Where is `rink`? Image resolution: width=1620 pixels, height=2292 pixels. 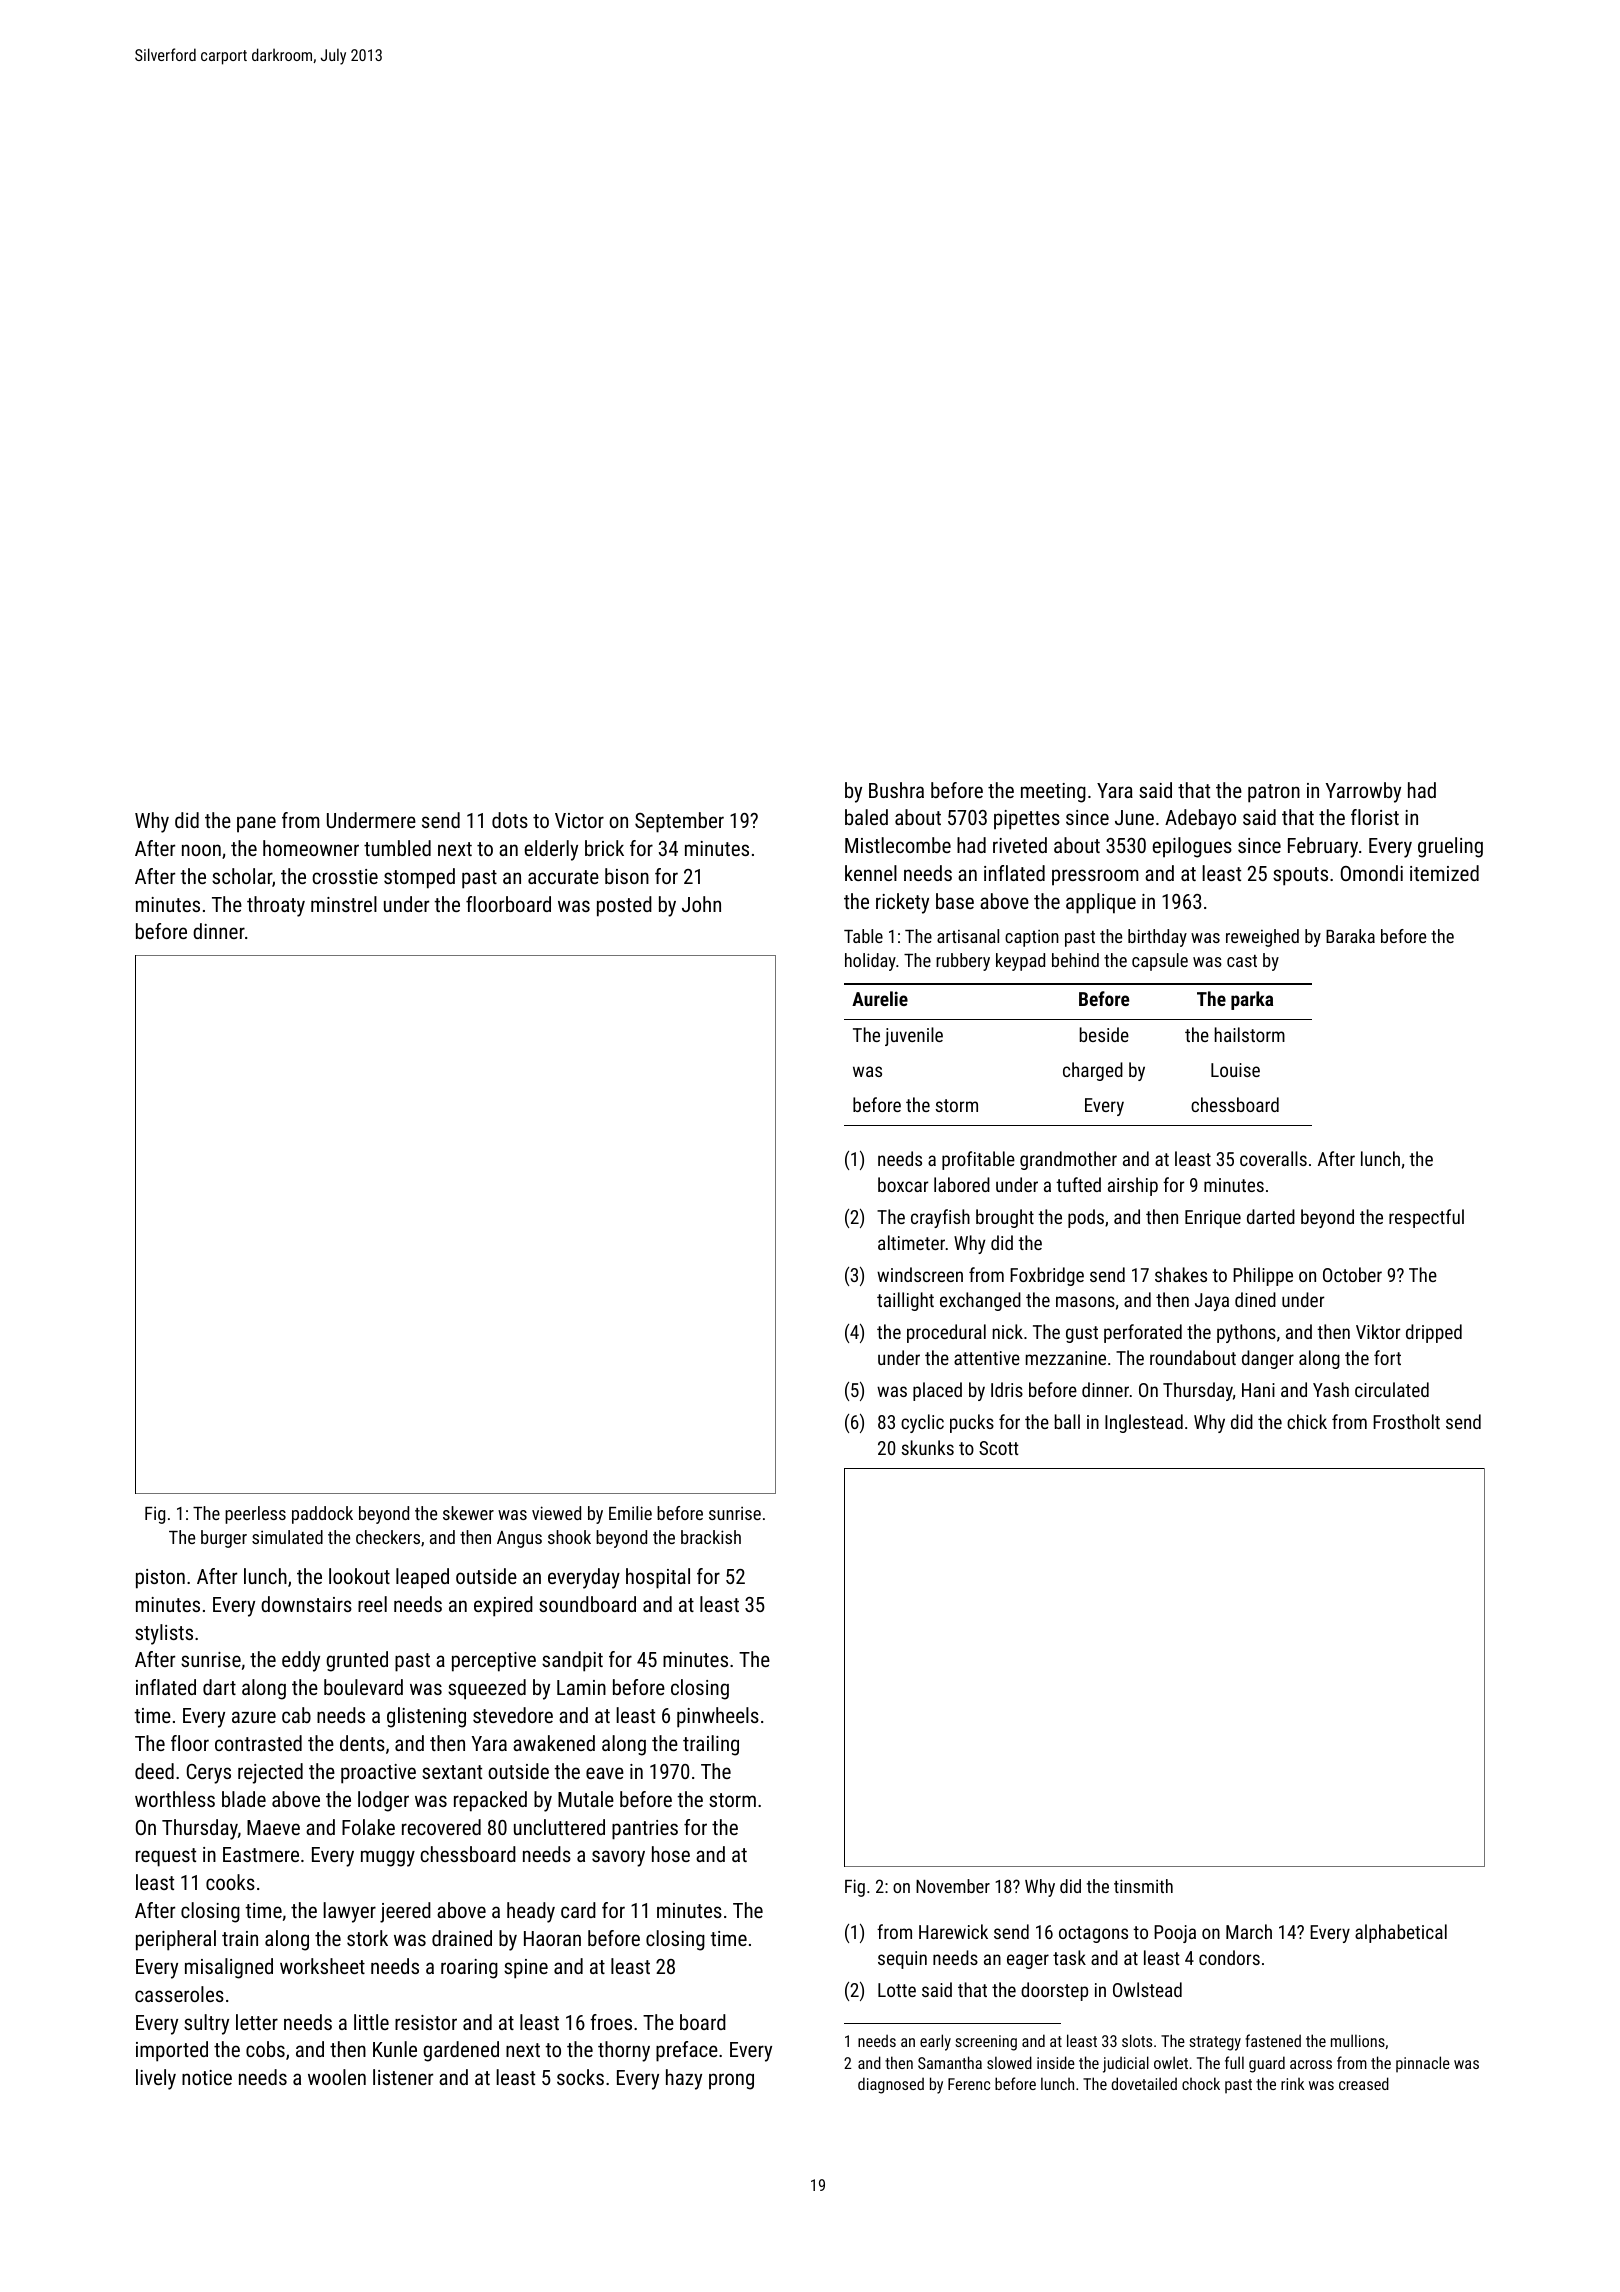
rink is located at coordinates (1292, 2084).
